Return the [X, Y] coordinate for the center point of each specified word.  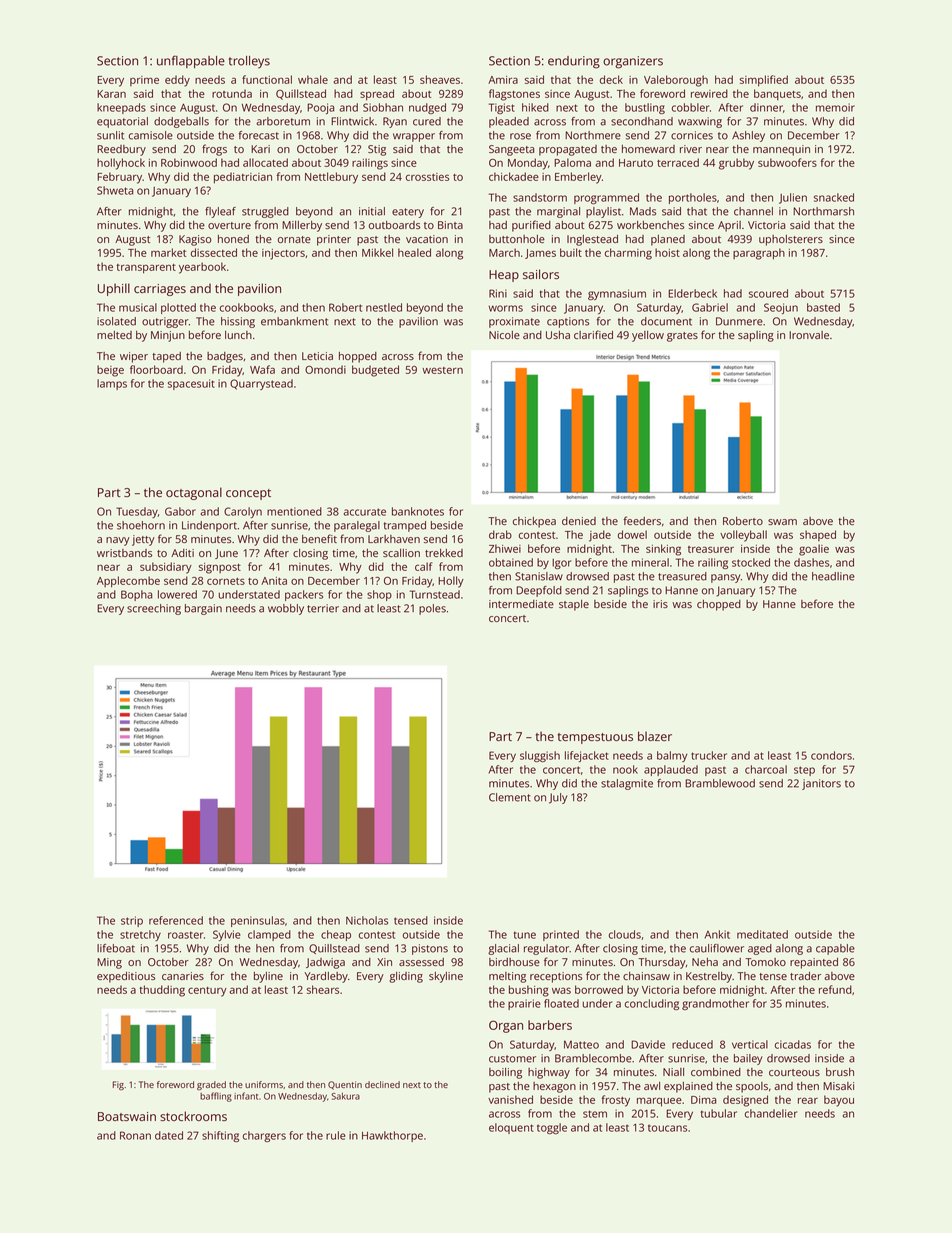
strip [132, 921]
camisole [151, 135]
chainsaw [646, 976]
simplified [764, 81]
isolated [116, 321]
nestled [384, 307]
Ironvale [809, 335]
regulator [547, 949]
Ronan [135, 1135]
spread [377, 95]
